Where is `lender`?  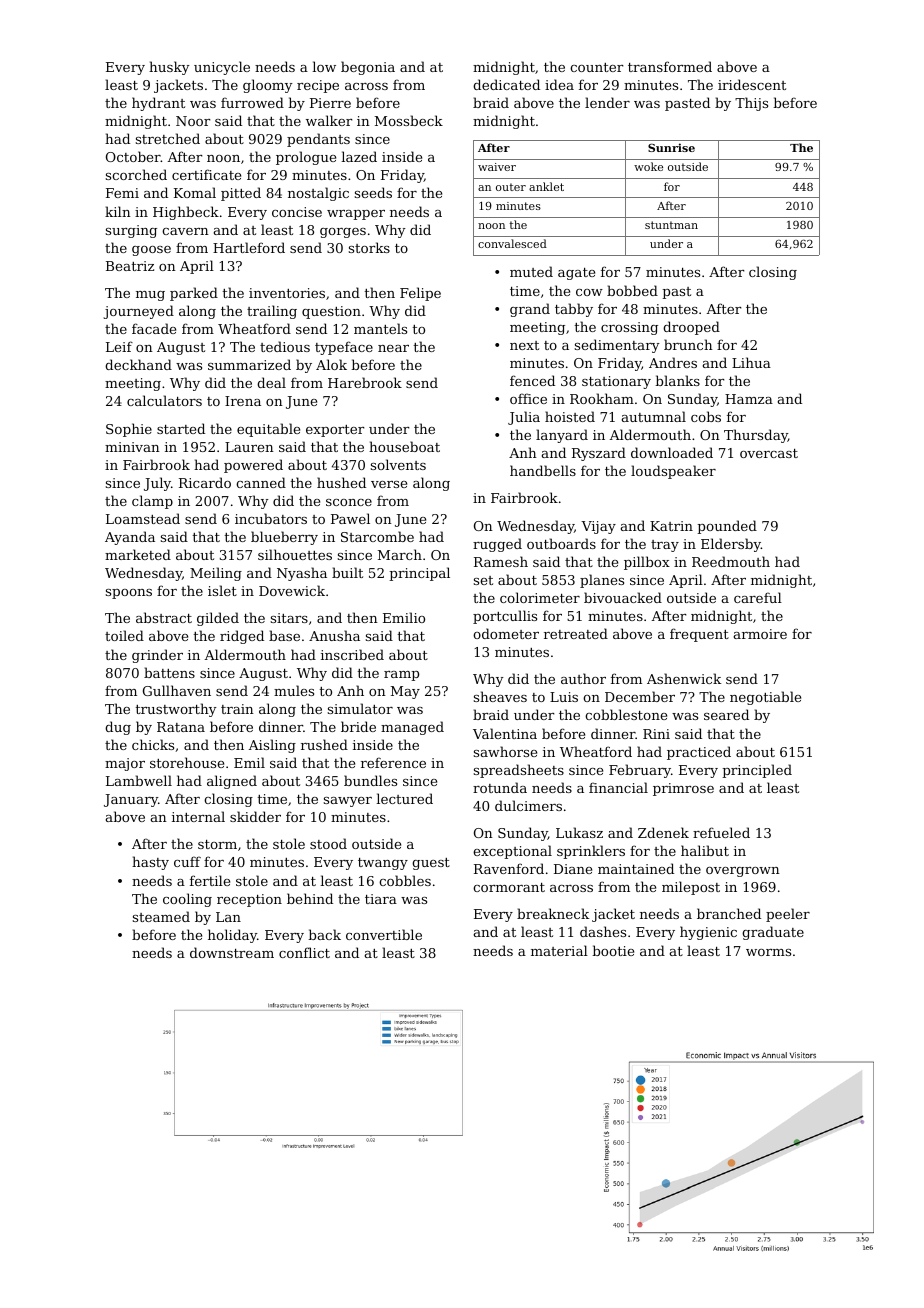
lender is located at coordinates (607, 102).
